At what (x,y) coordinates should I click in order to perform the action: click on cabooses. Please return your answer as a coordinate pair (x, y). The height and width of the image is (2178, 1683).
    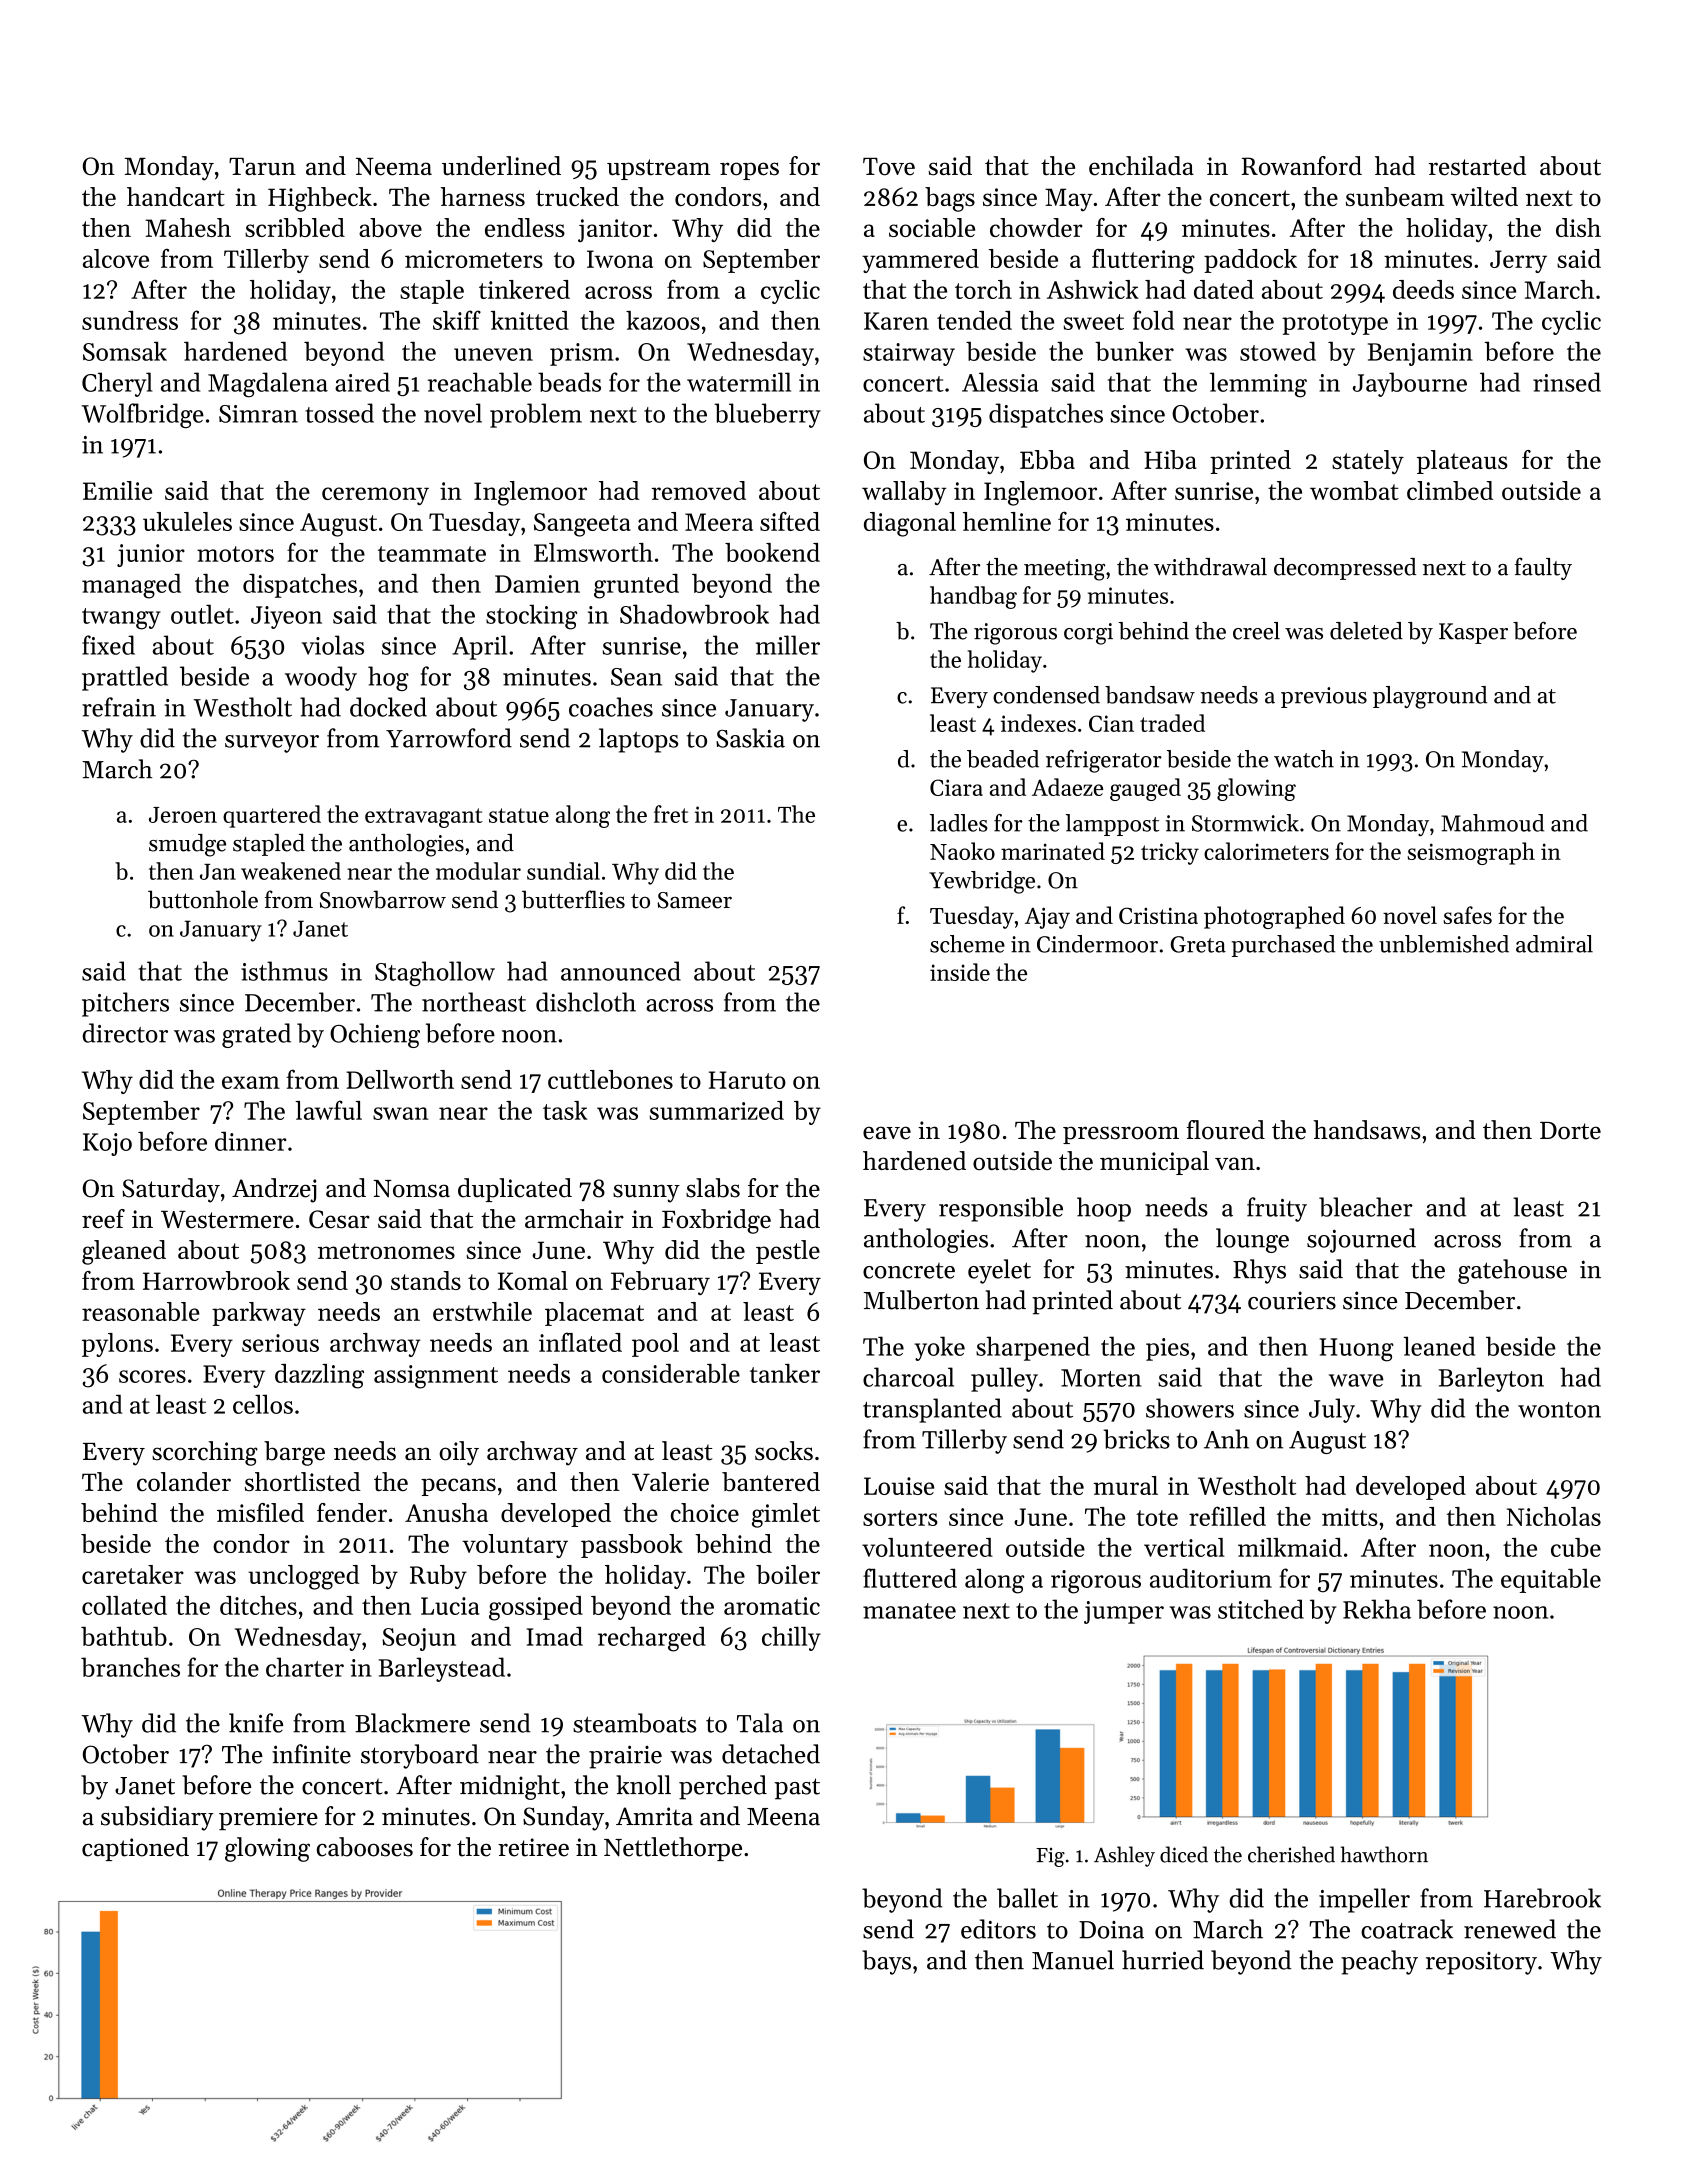
    Looking at the image, I should click on (365, 1847).
